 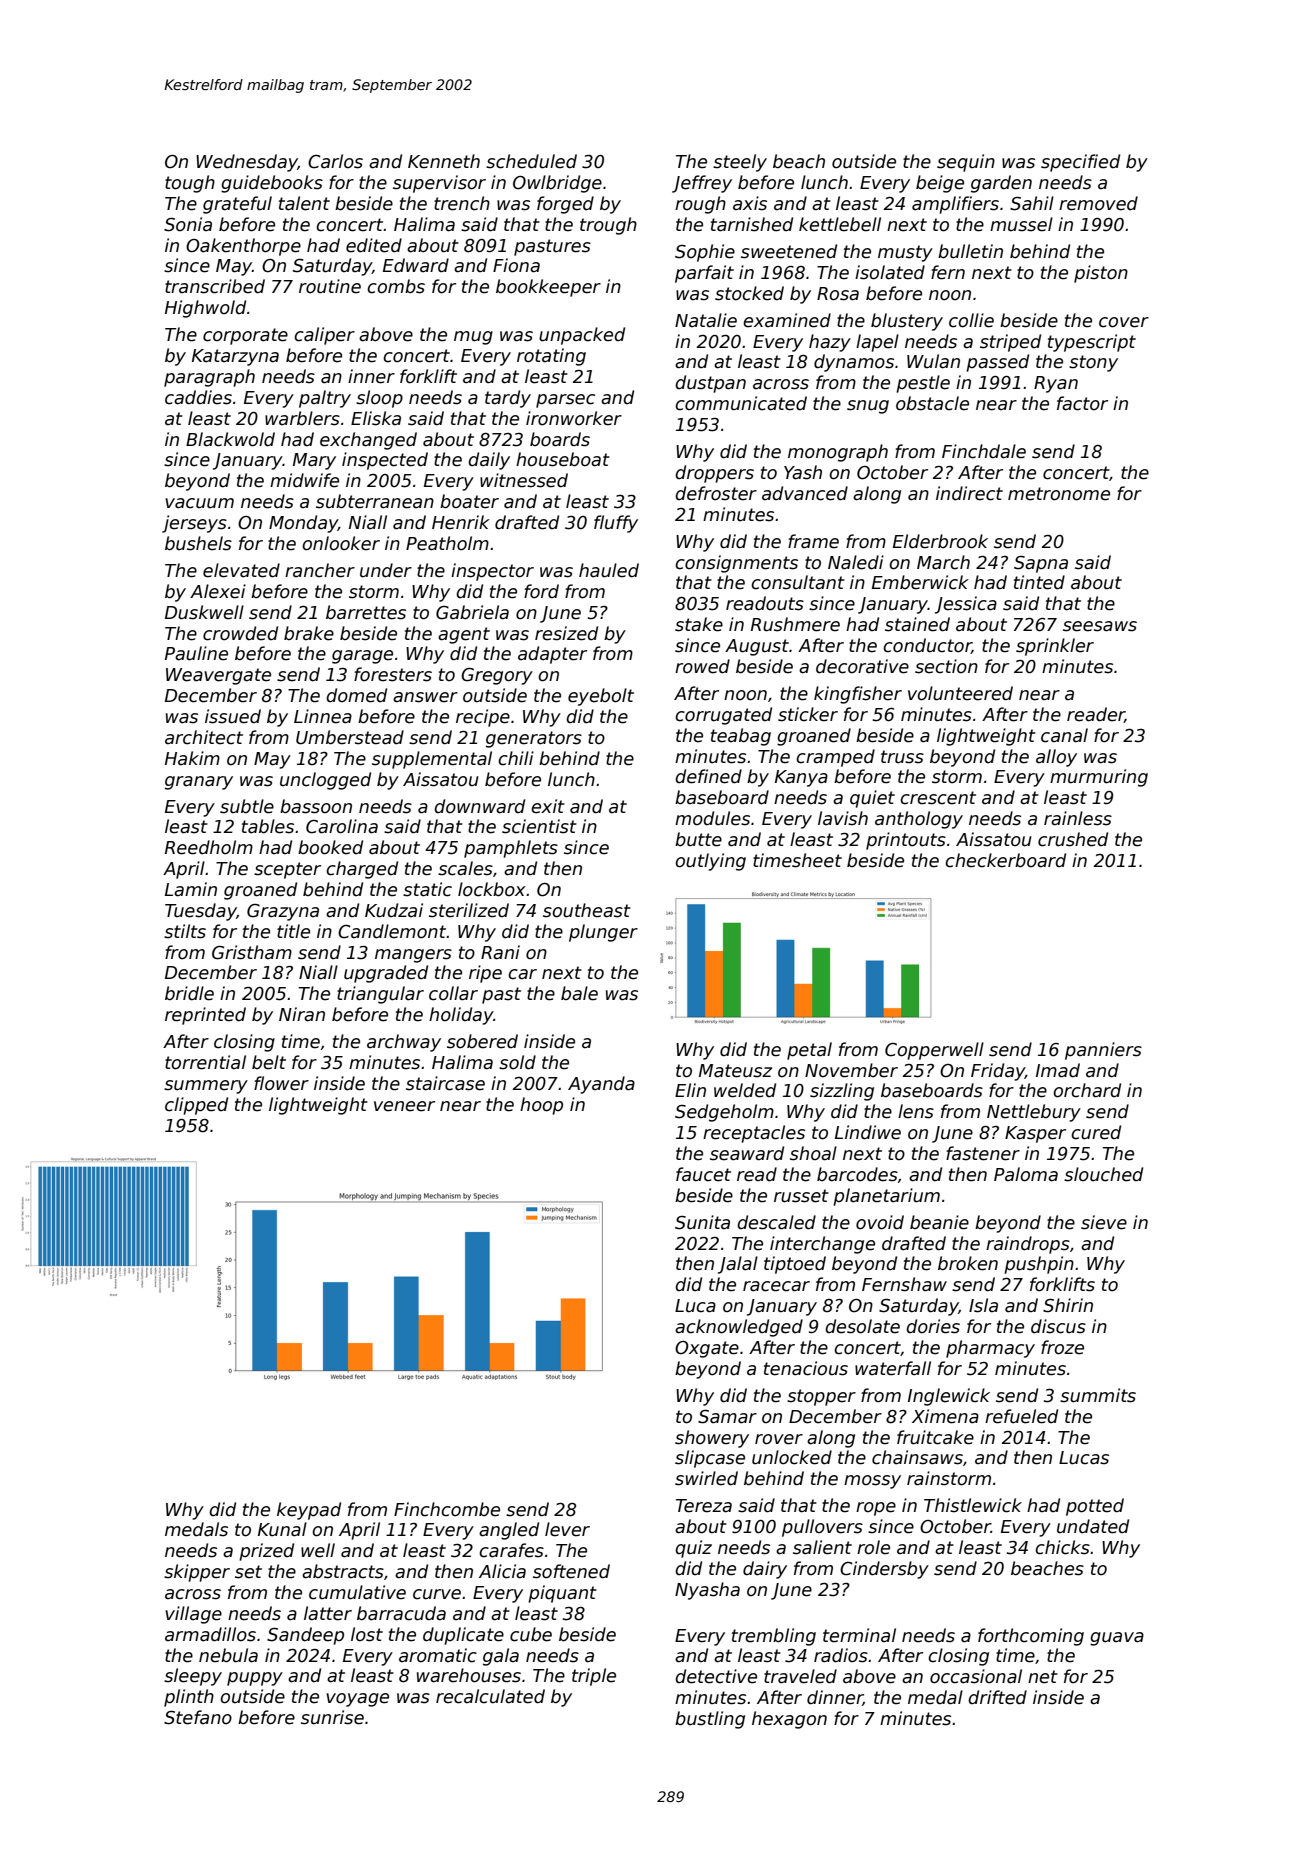 I want to click on transcribed, so click(x=215, y=286).
